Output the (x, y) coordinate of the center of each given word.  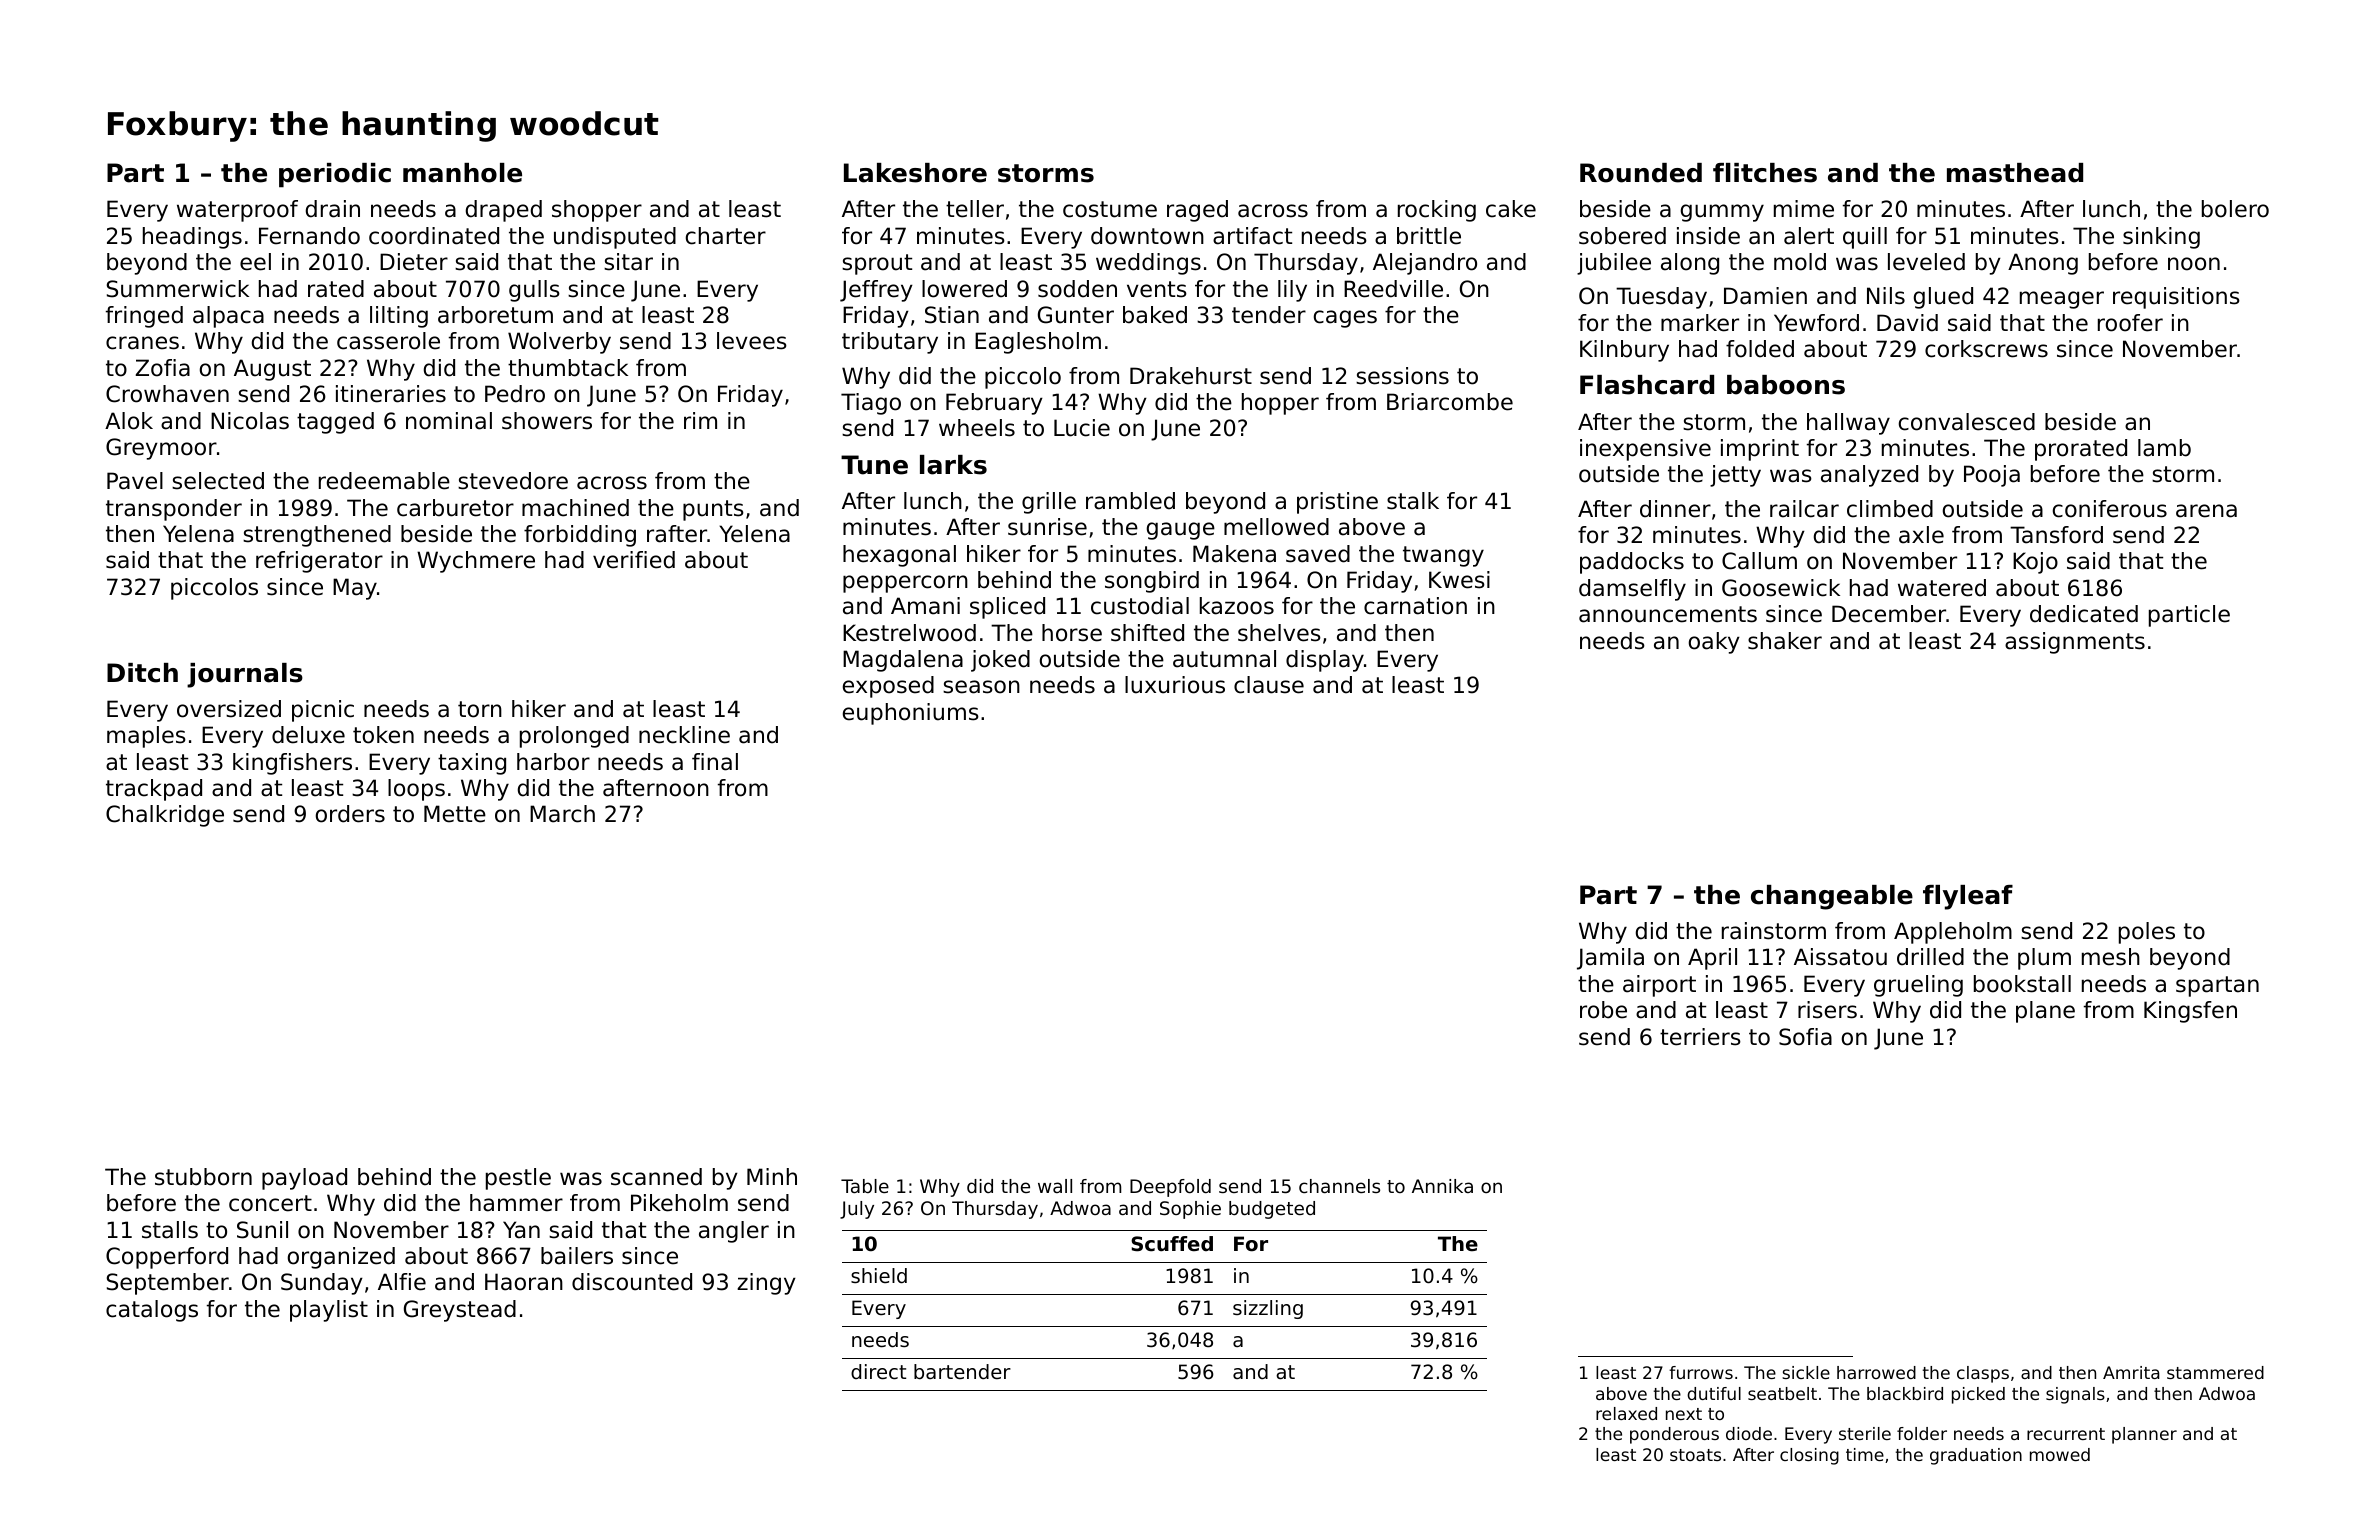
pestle (518, 1179)
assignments (2075, 643)
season (981, 687)
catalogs (152, 1311)
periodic (335, 175)
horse (1072, 633)
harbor (553, 762)
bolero (2235, 209)
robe (1603, 1010)
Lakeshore (915, 173)
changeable (1832, 897)
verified (634, 560)
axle (1921, 535)
